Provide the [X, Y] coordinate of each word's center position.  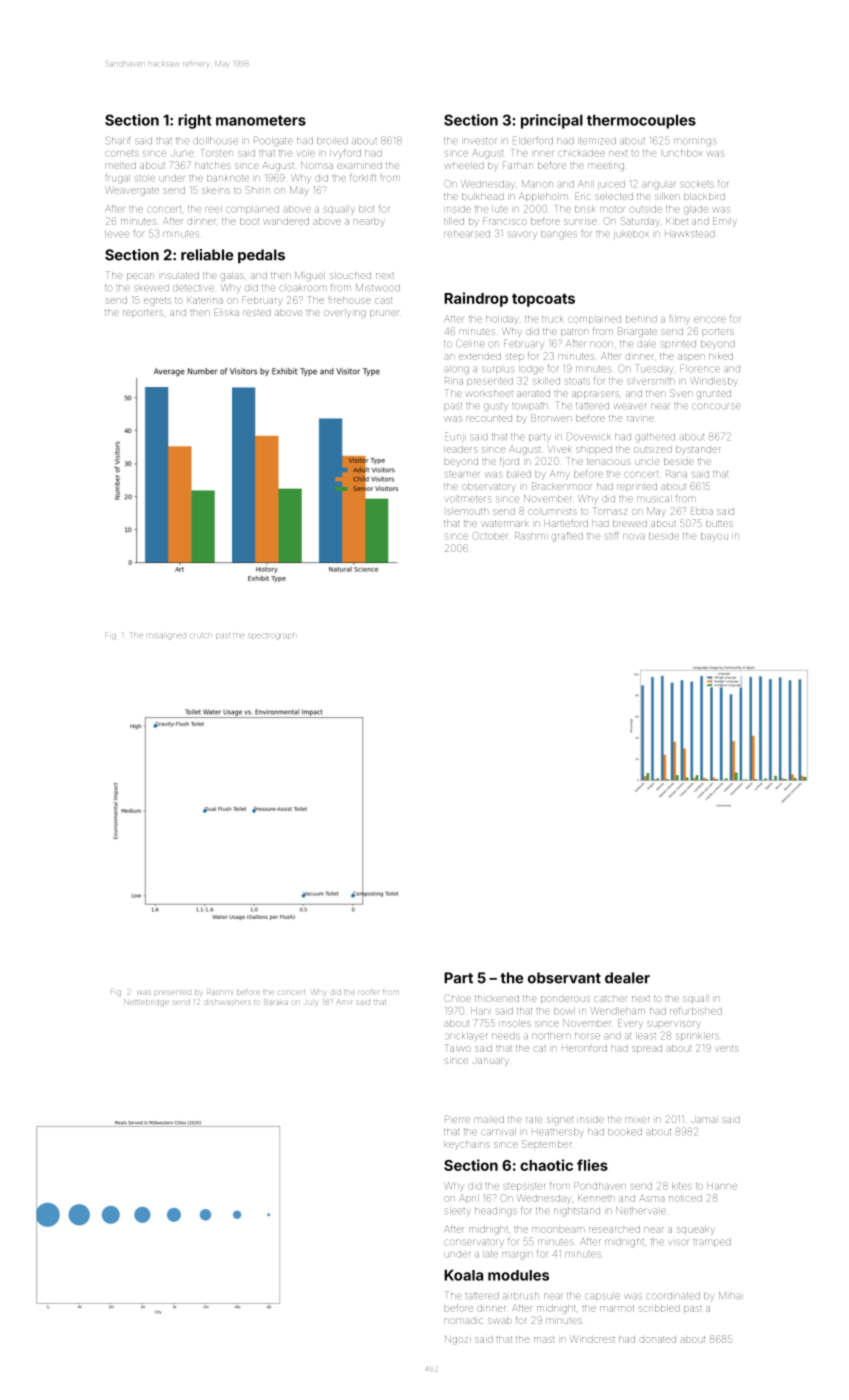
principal [552, 121]
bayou [714, 537]
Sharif [118, 141]
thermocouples [641, 121]
